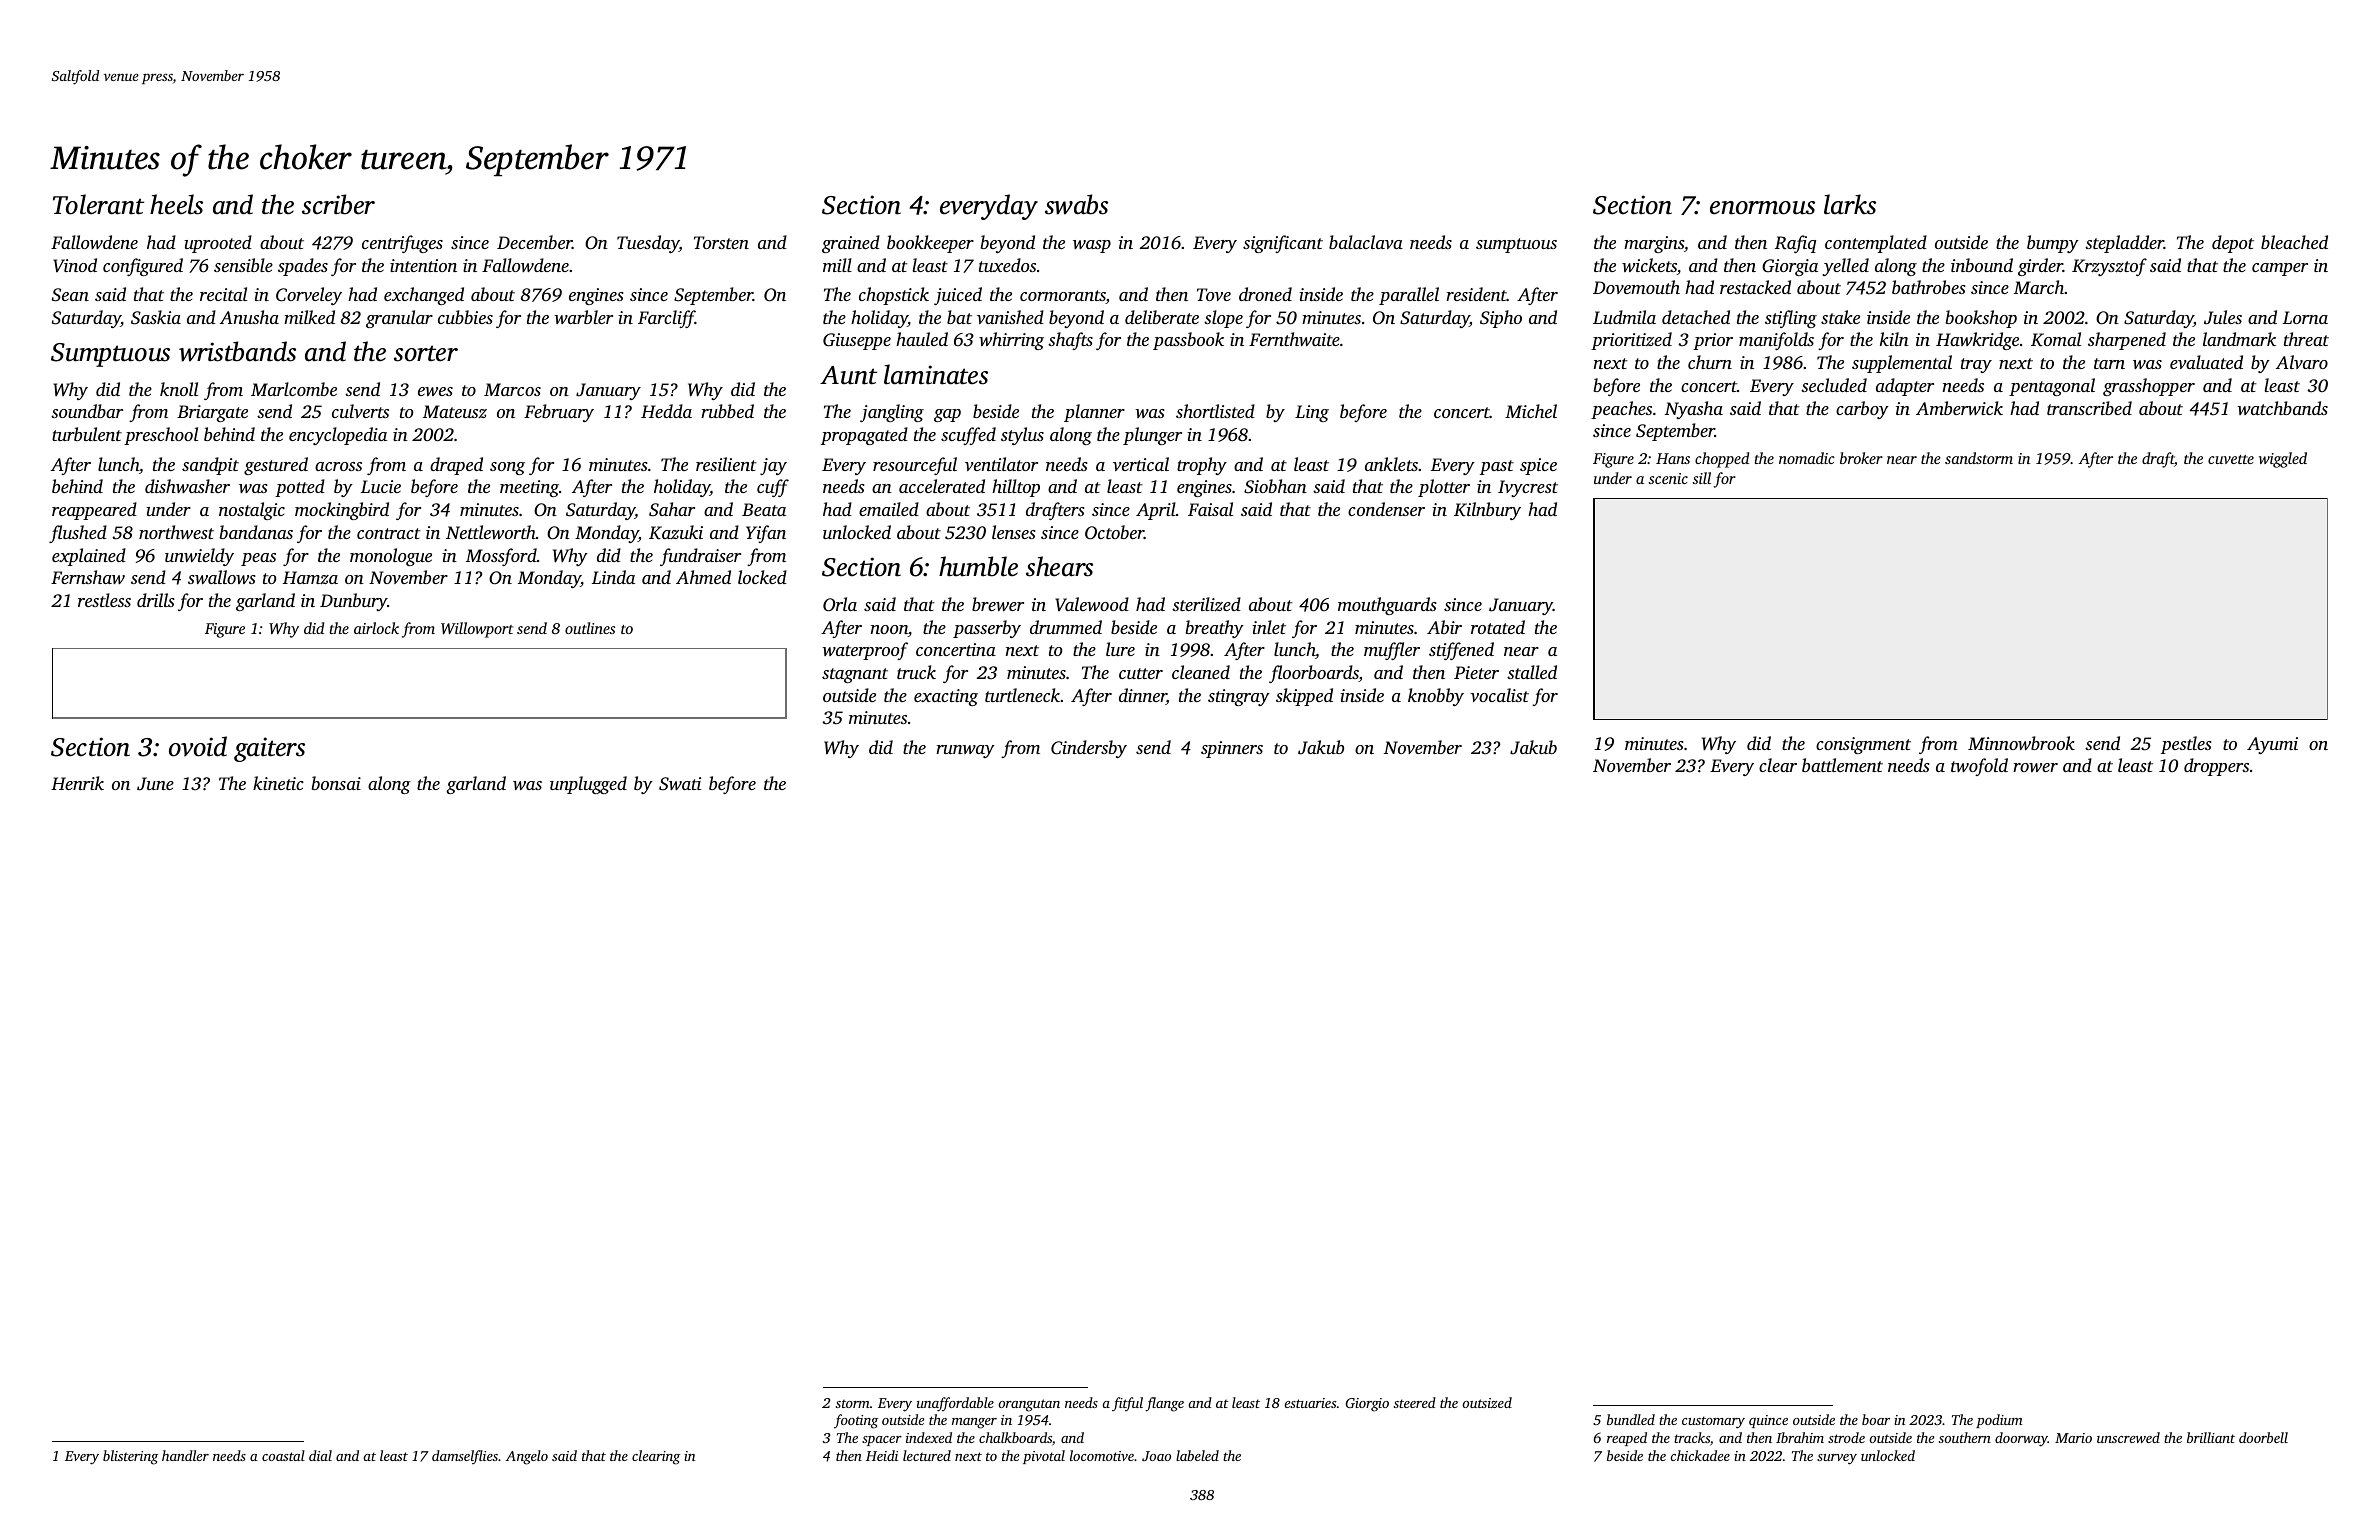  What do you see at coordinates (1044, 1457) in the document?
I see `pivotal` at bounding box center [1044, 1457].
